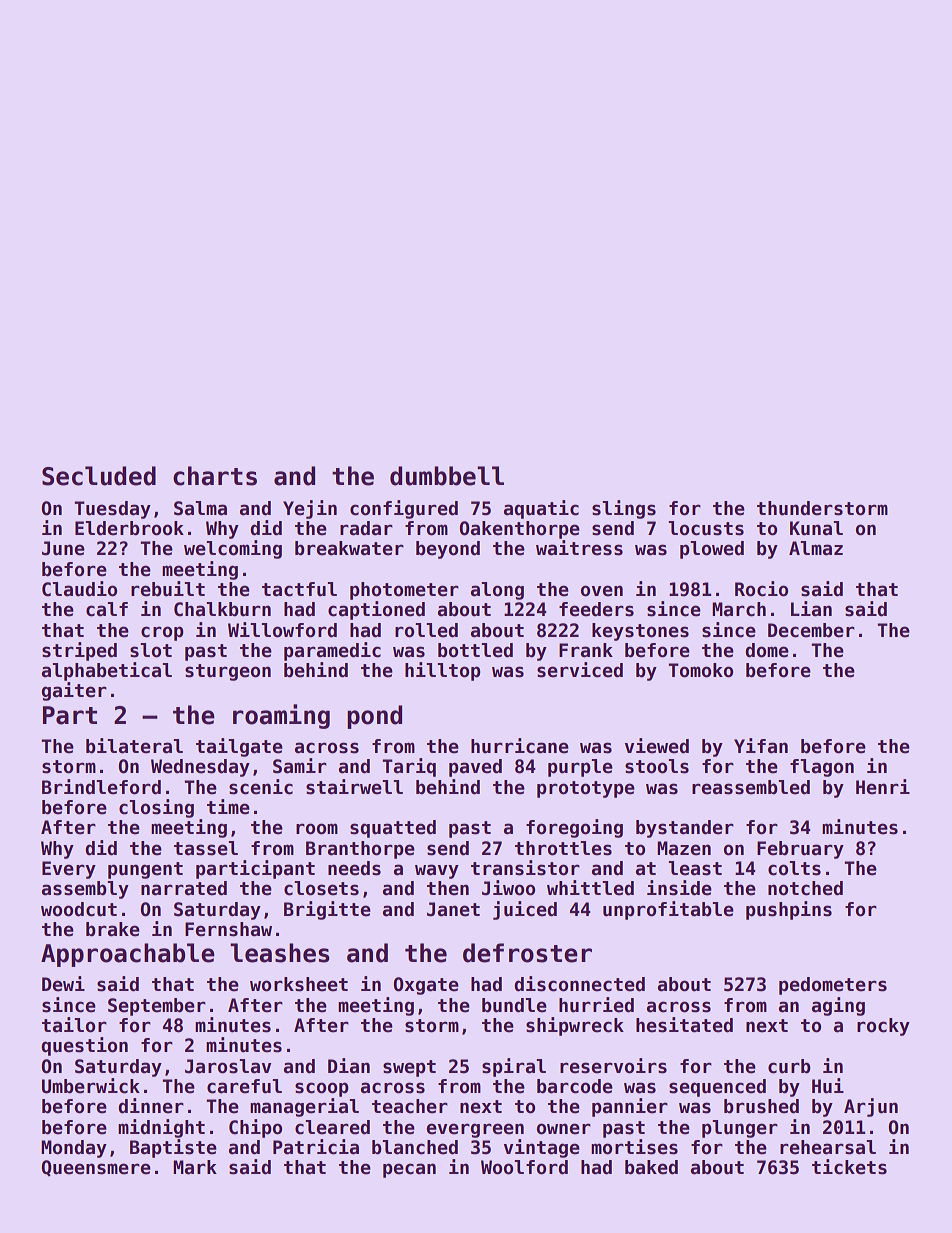 This image has height=1233, width=952. What do you see at coordinates (215, 476) in the image?
I see `charts` at bounding box center [215, 476].
